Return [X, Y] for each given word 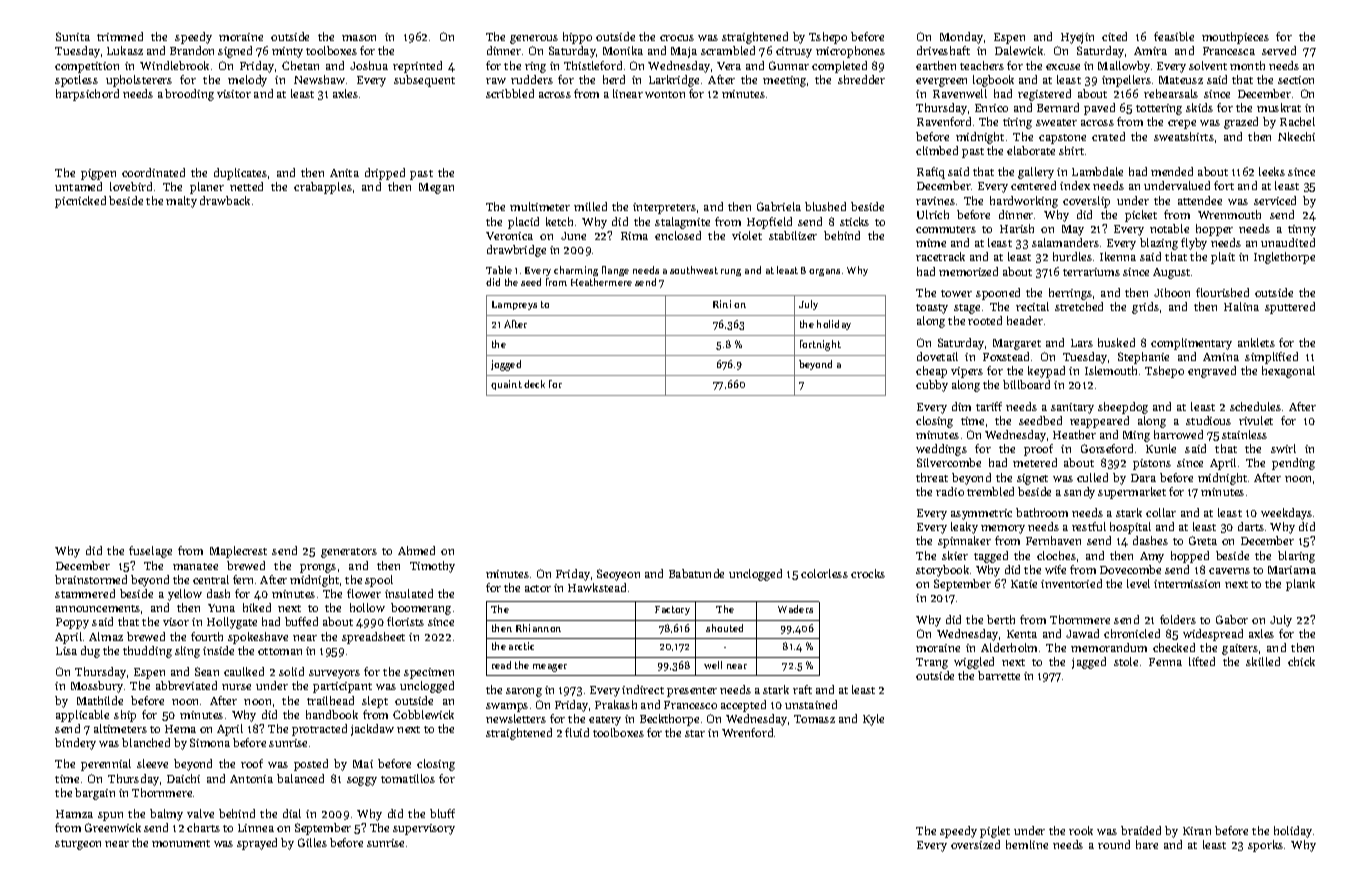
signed [235, 52]
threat [932, 477]
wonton [665, 94]
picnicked [80, 202]
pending [1293, 464]
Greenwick [113, 827]
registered [1044, 95]
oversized [975, 844]
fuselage [150, 552]
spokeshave [258, 638]
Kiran [1197, 831]
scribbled [510, 93]
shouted [724, 628]
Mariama [1292, 570]
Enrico [991, 108]
